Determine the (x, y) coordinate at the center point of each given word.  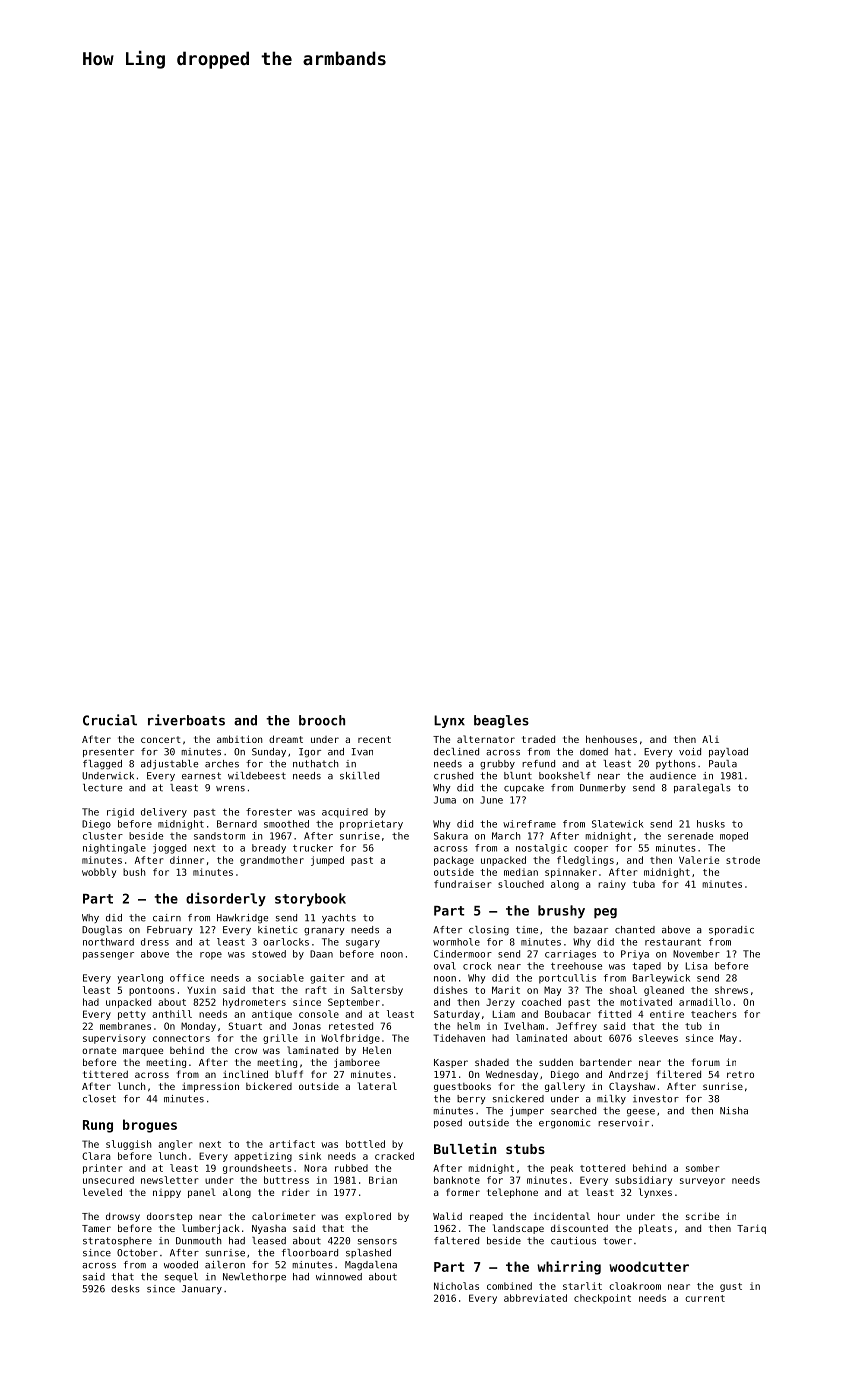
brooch (322, 720)
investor (656, 1099)
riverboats (186, 720)
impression (210, 1087)
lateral (377, 1086)
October (137, 1253)
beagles (501, 721)
